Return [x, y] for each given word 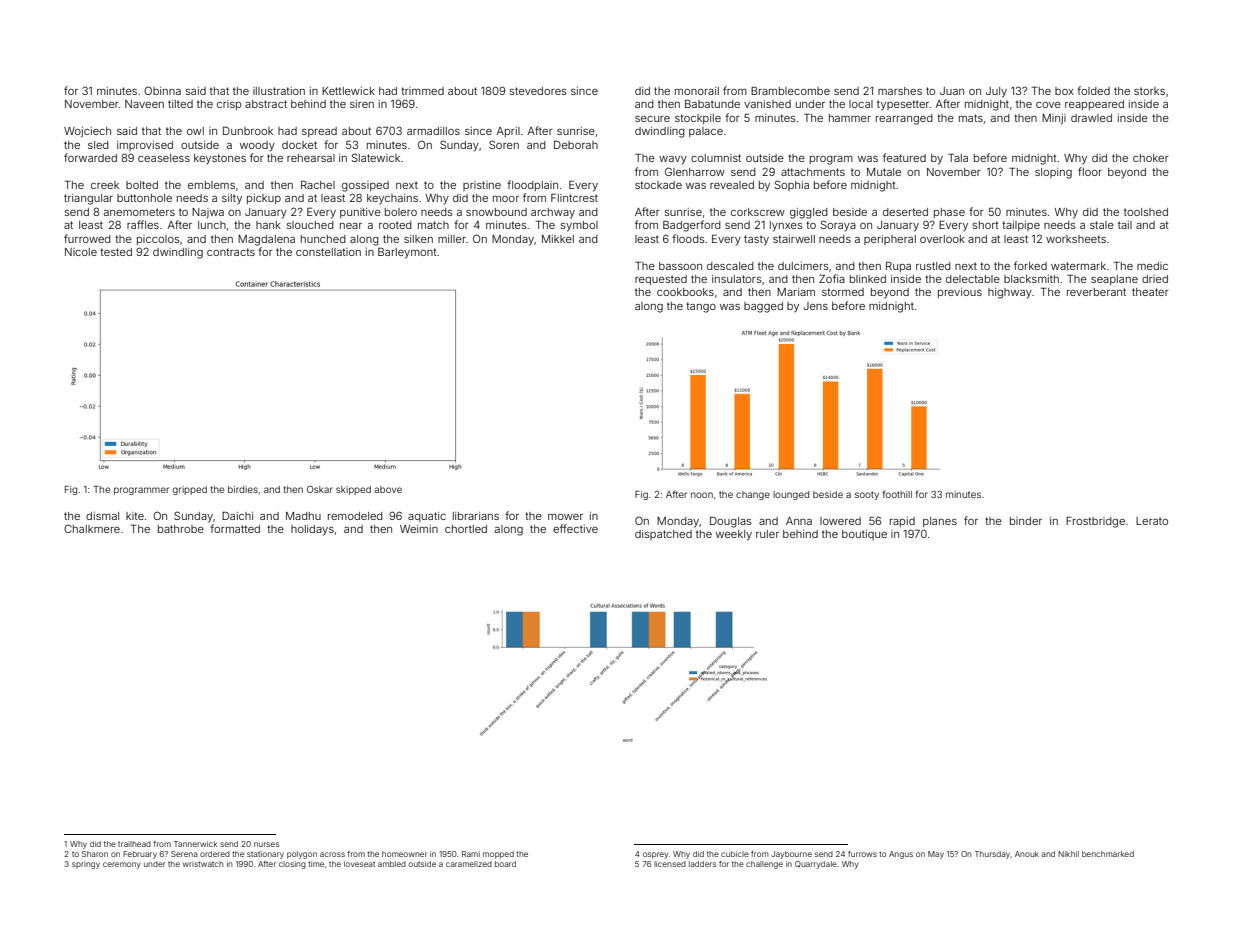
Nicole [81, 252]
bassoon [680, 266]
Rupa [898, 267]
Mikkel [558, 239]
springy [86, 865]
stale [1102, 225]
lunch [212, 225]
